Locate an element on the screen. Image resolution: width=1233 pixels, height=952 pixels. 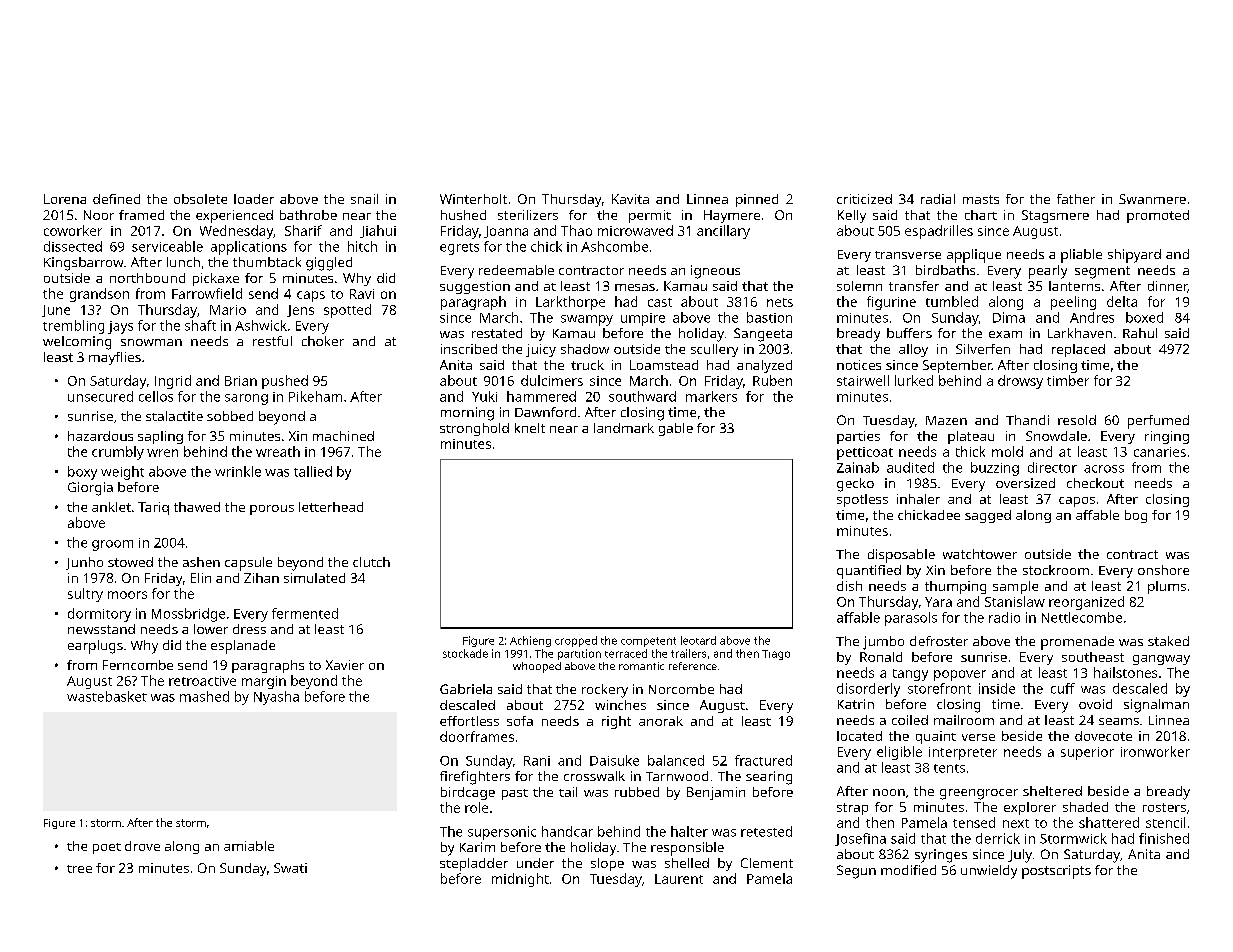
hazardous is located at coordinates (100, 436).
